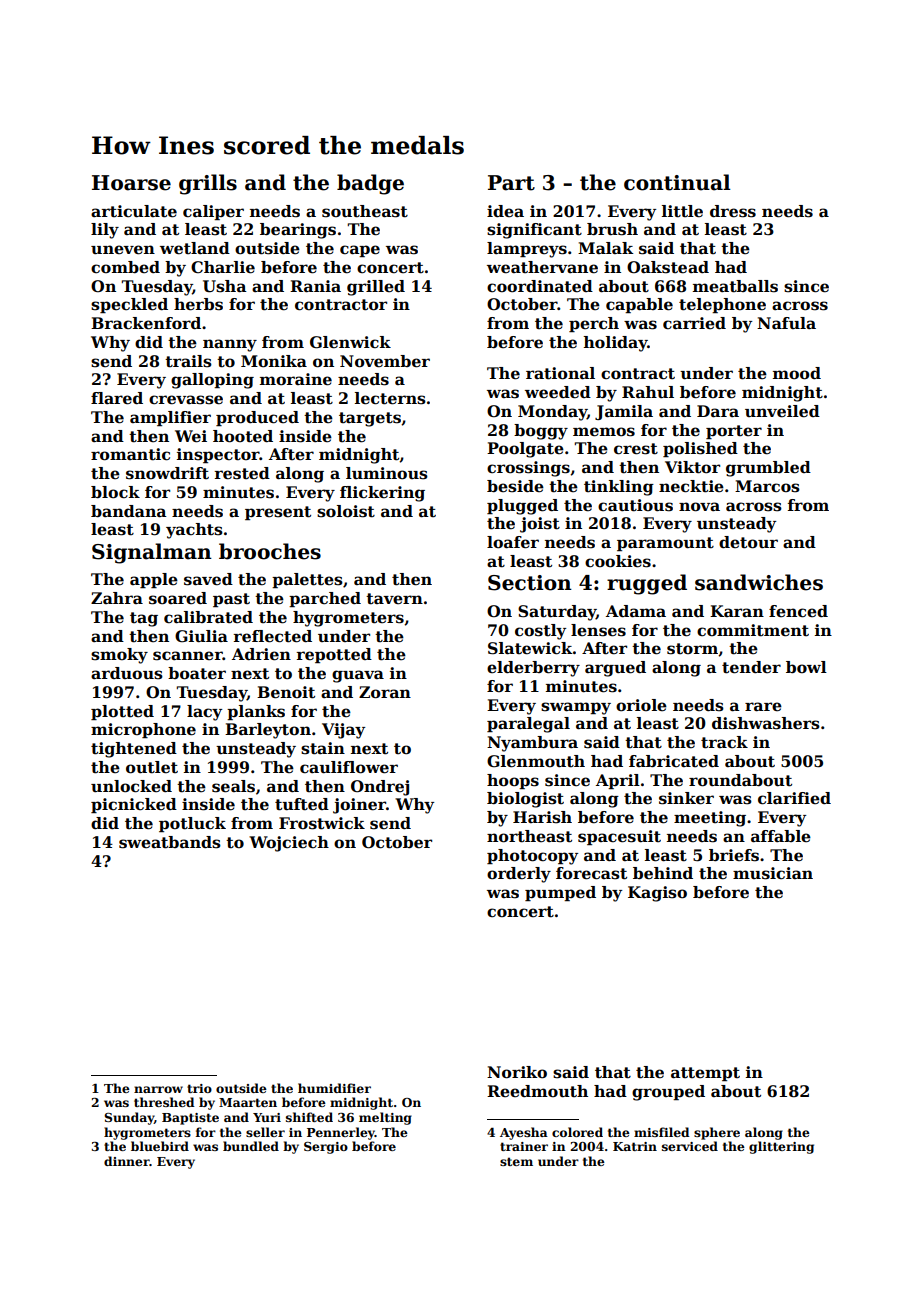 The image size is (924, 1314). What do you see at coordinates (199, 1088) in the screenshot?
I see `trio` at bounding box center [199, 1088].
